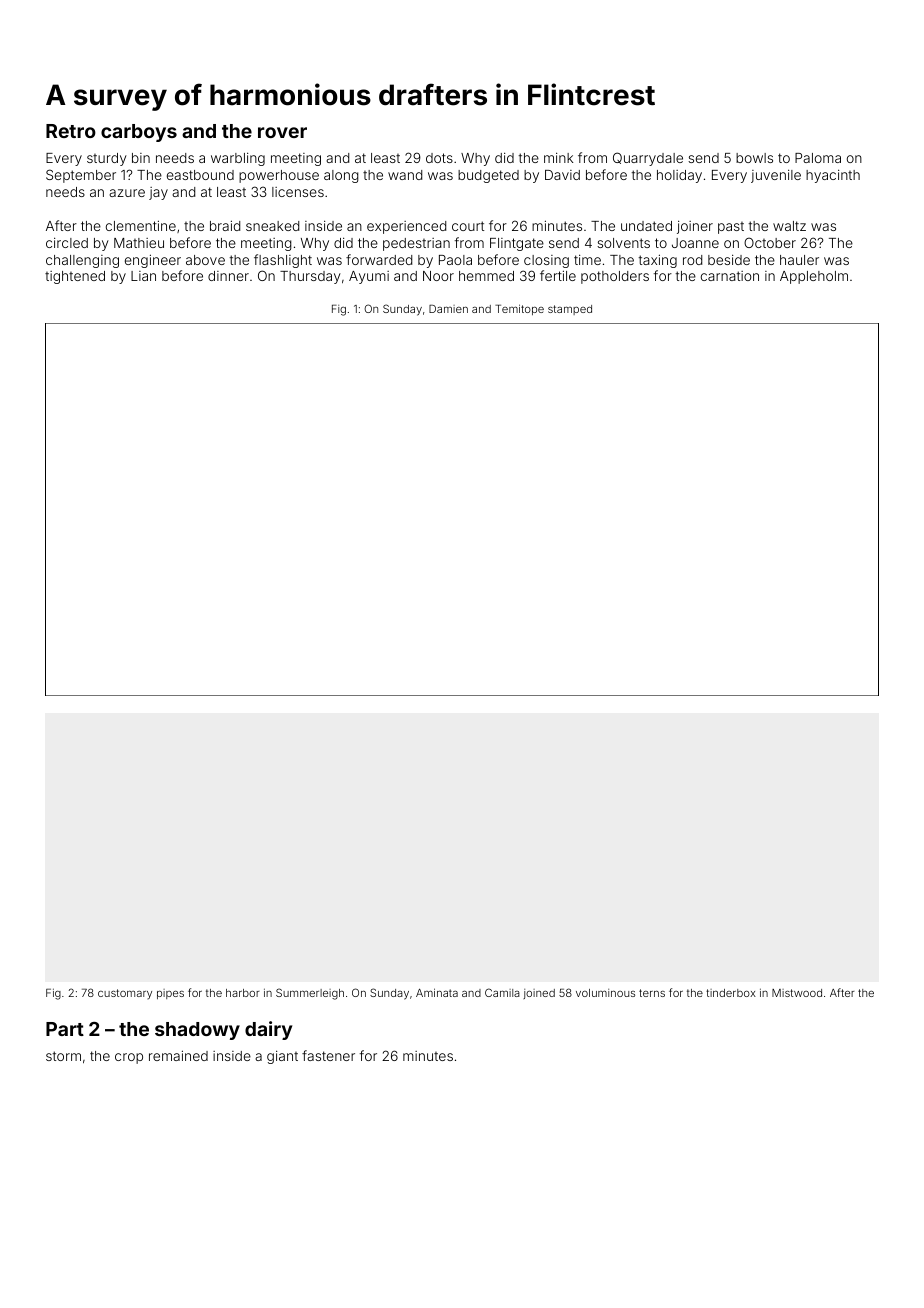  Describe the element at coordinates (570, 310) in the document. I see `stamped` at that location.
